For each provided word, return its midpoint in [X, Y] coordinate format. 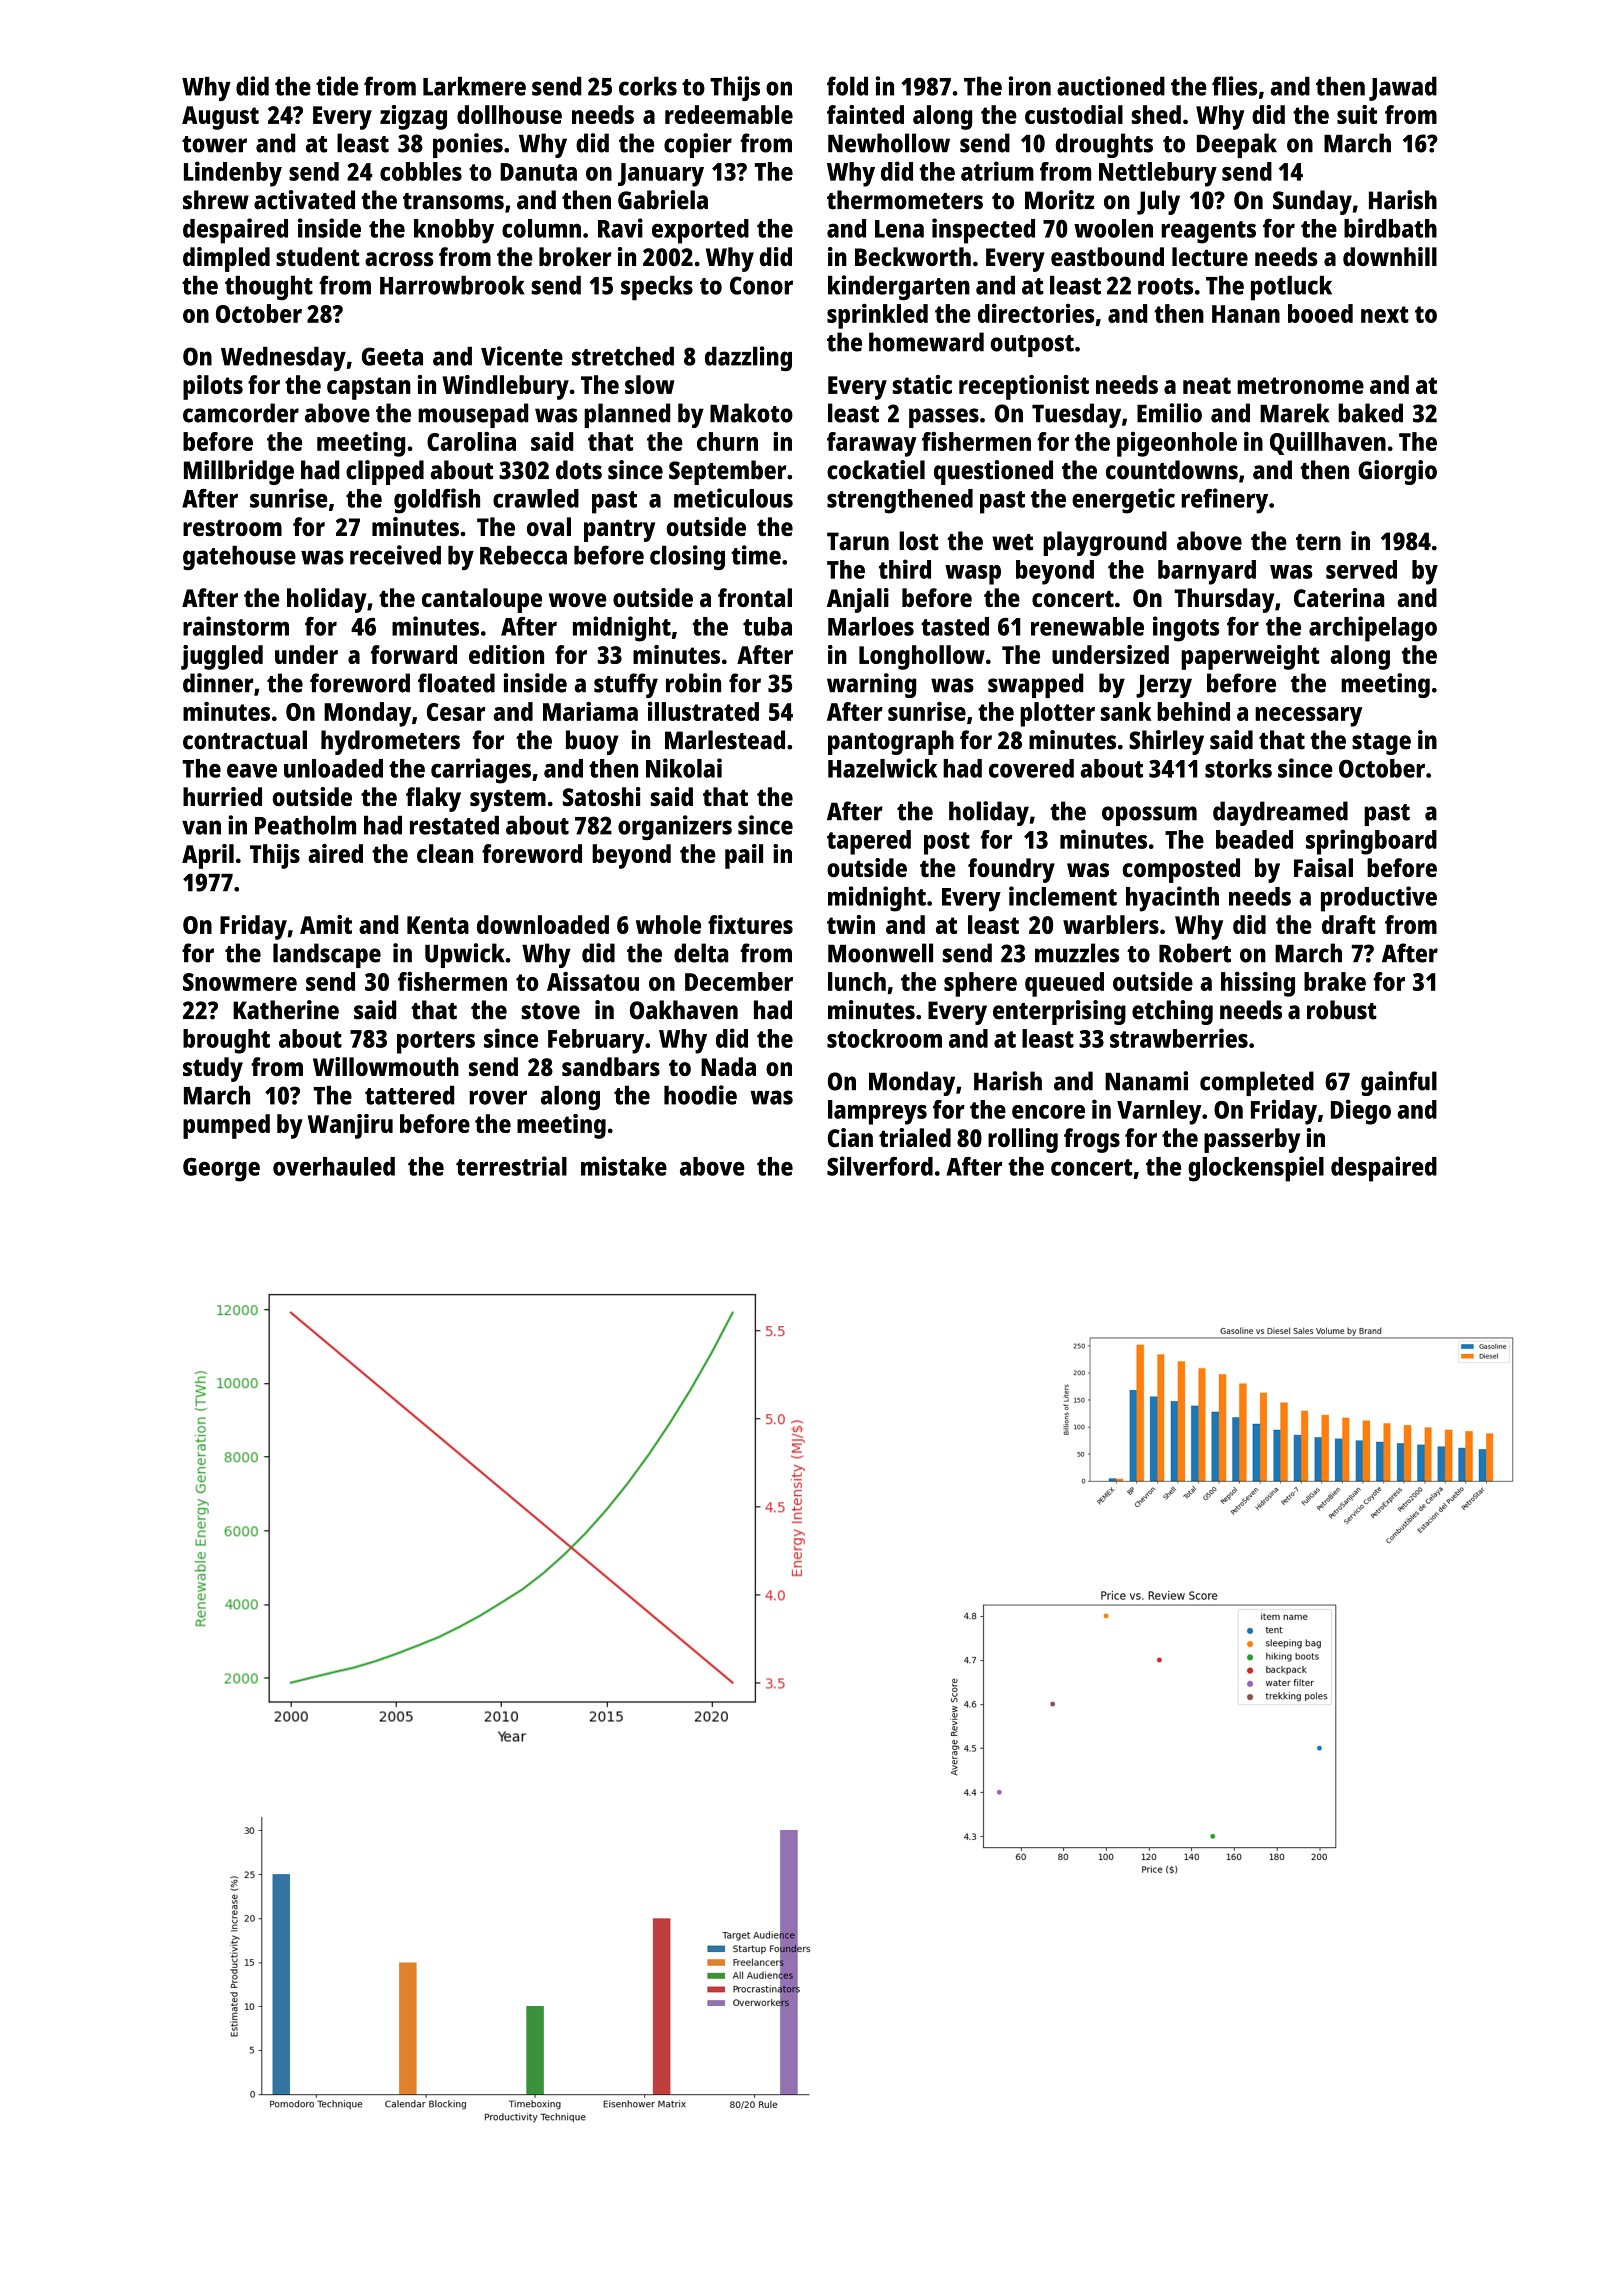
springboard [1371, 842]
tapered [869, 842]
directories [1036, 313]
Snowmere [240, 982]
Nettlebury [1158, 174]
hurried [222, 796]
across [399, 259]
